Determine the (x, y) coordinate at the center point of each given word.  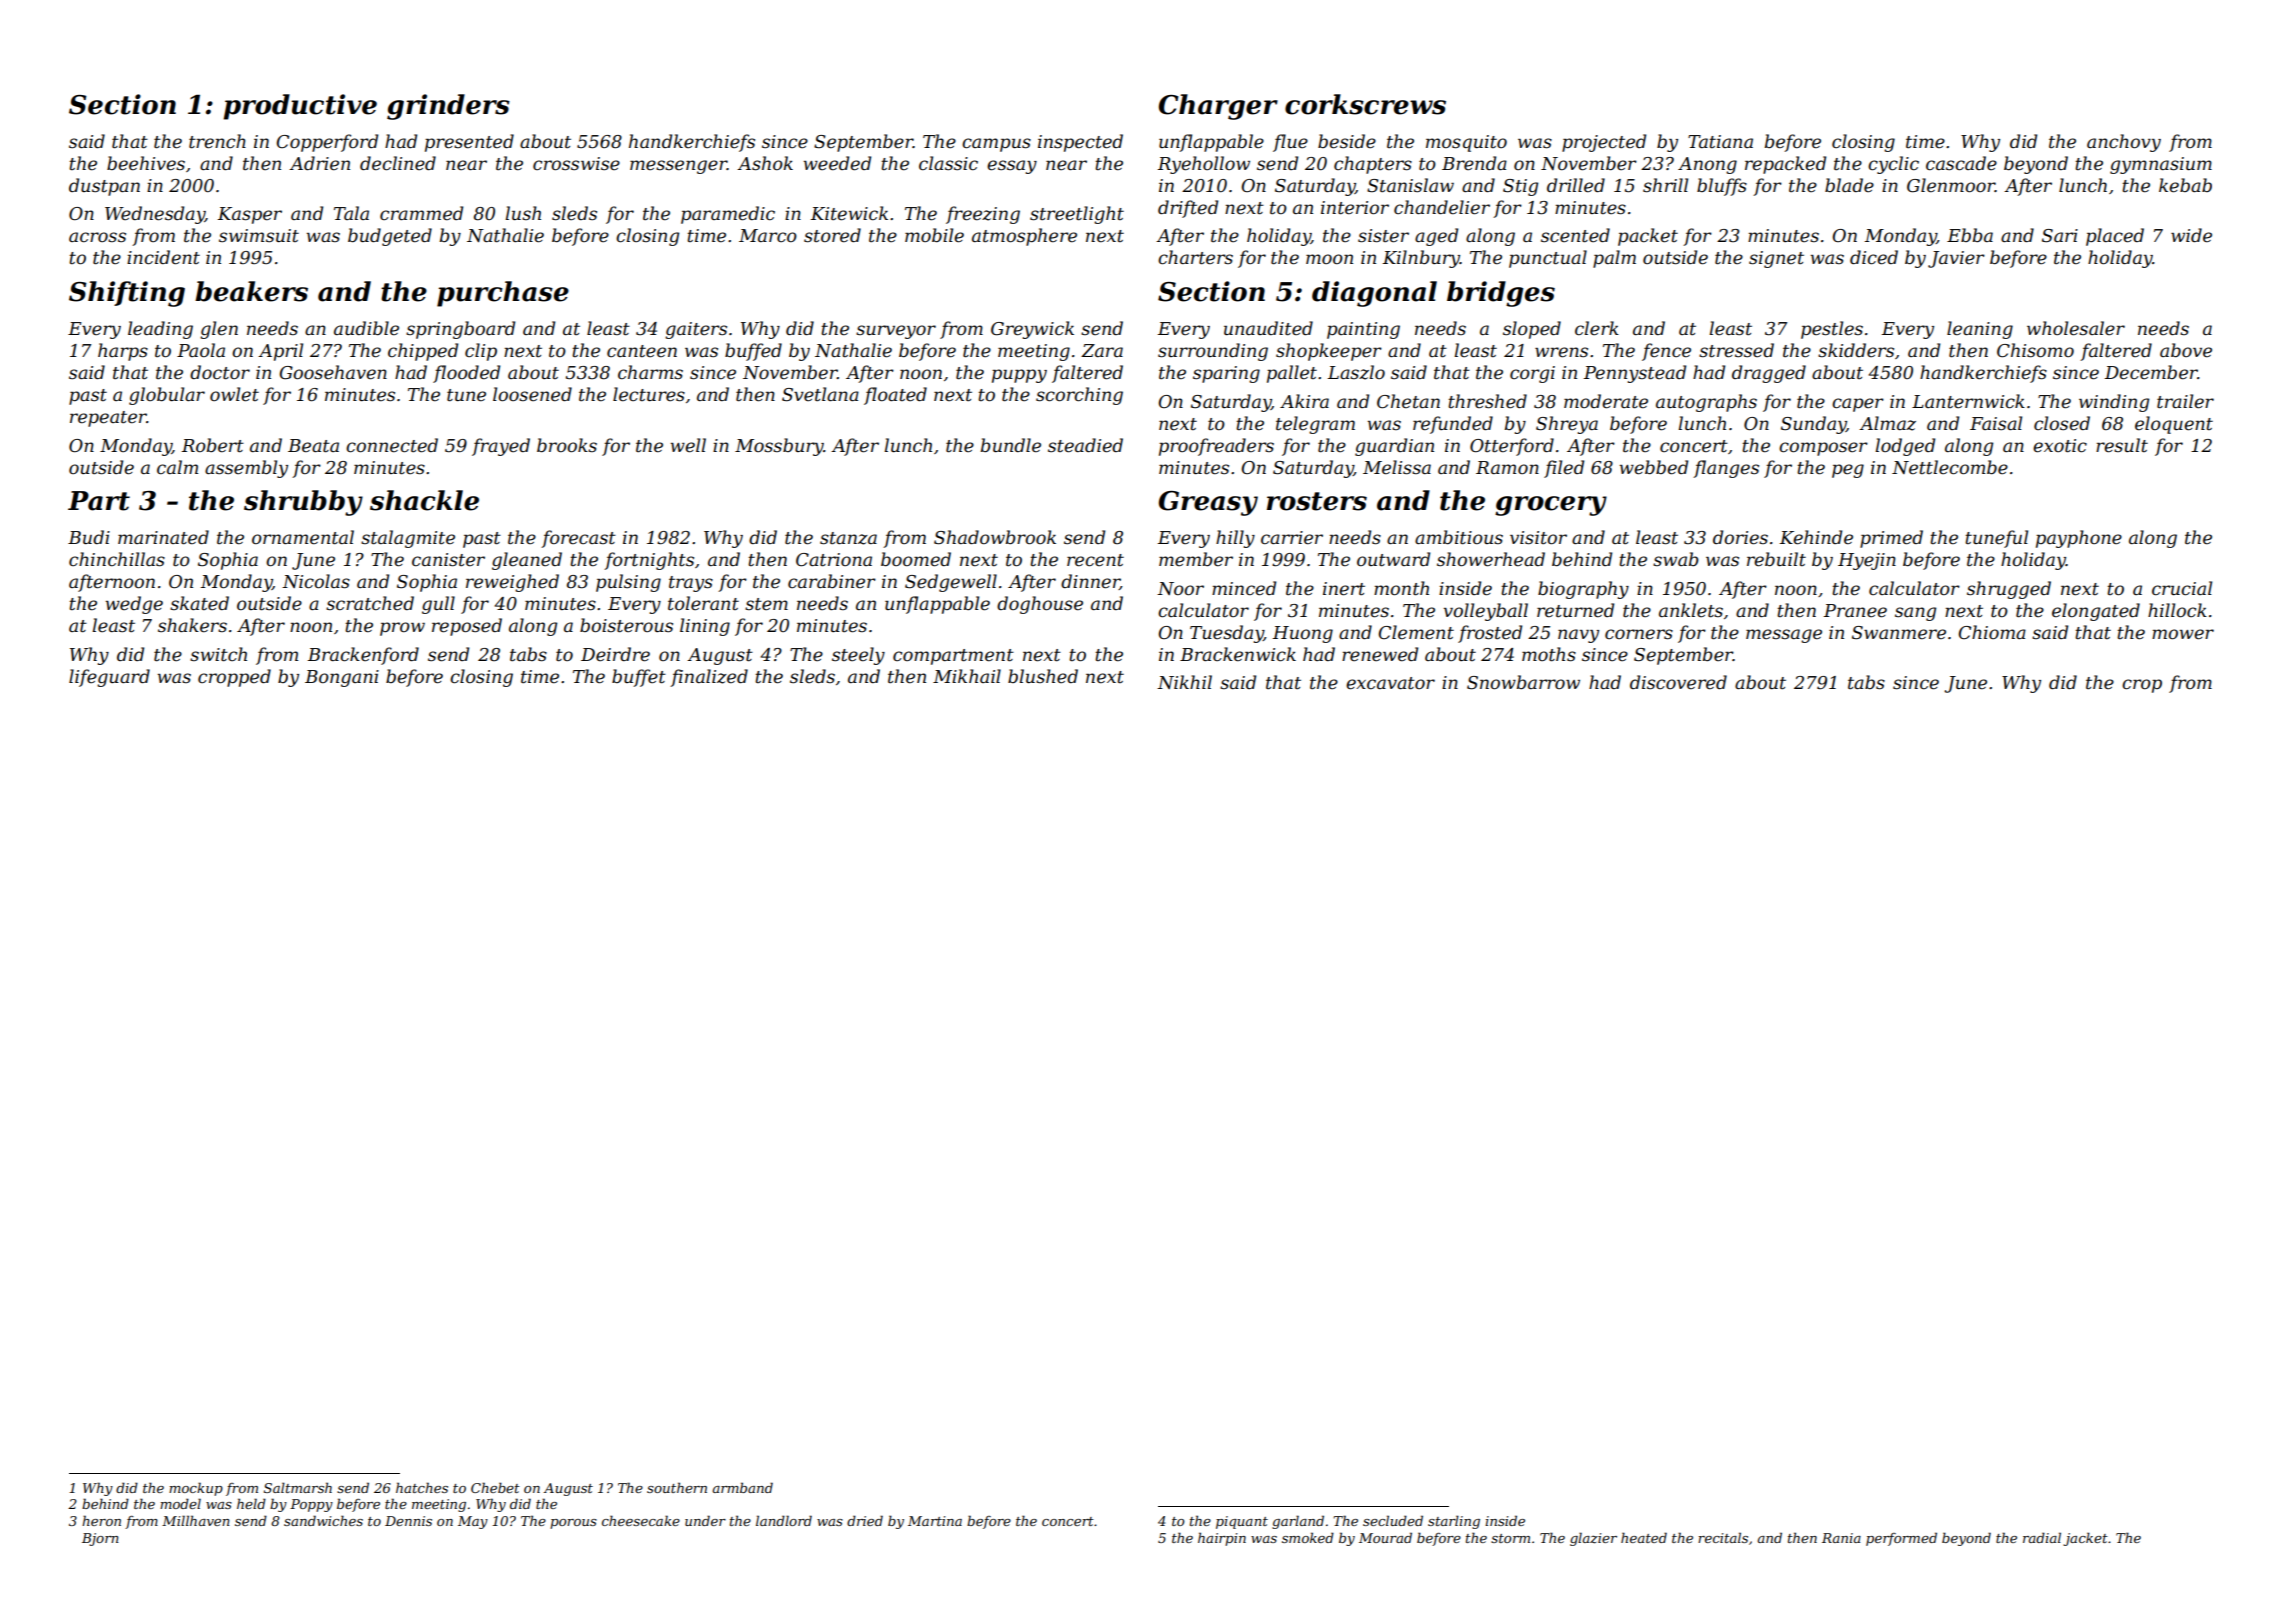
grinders (448, 107)
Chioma (1992, 632)
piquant (1242, 1522)
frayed (501, 447)
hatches (422, 1487)
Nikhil (1184, 682)
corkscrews (1365, 104)
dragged (1769, 374)
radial (2042, 1537)
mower (2183, 634)
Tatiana (1720, 141)
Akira (1304, 401)
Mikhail (967, 676)
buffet (639, 678)
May (473, 1522)
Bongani (342, 678)
